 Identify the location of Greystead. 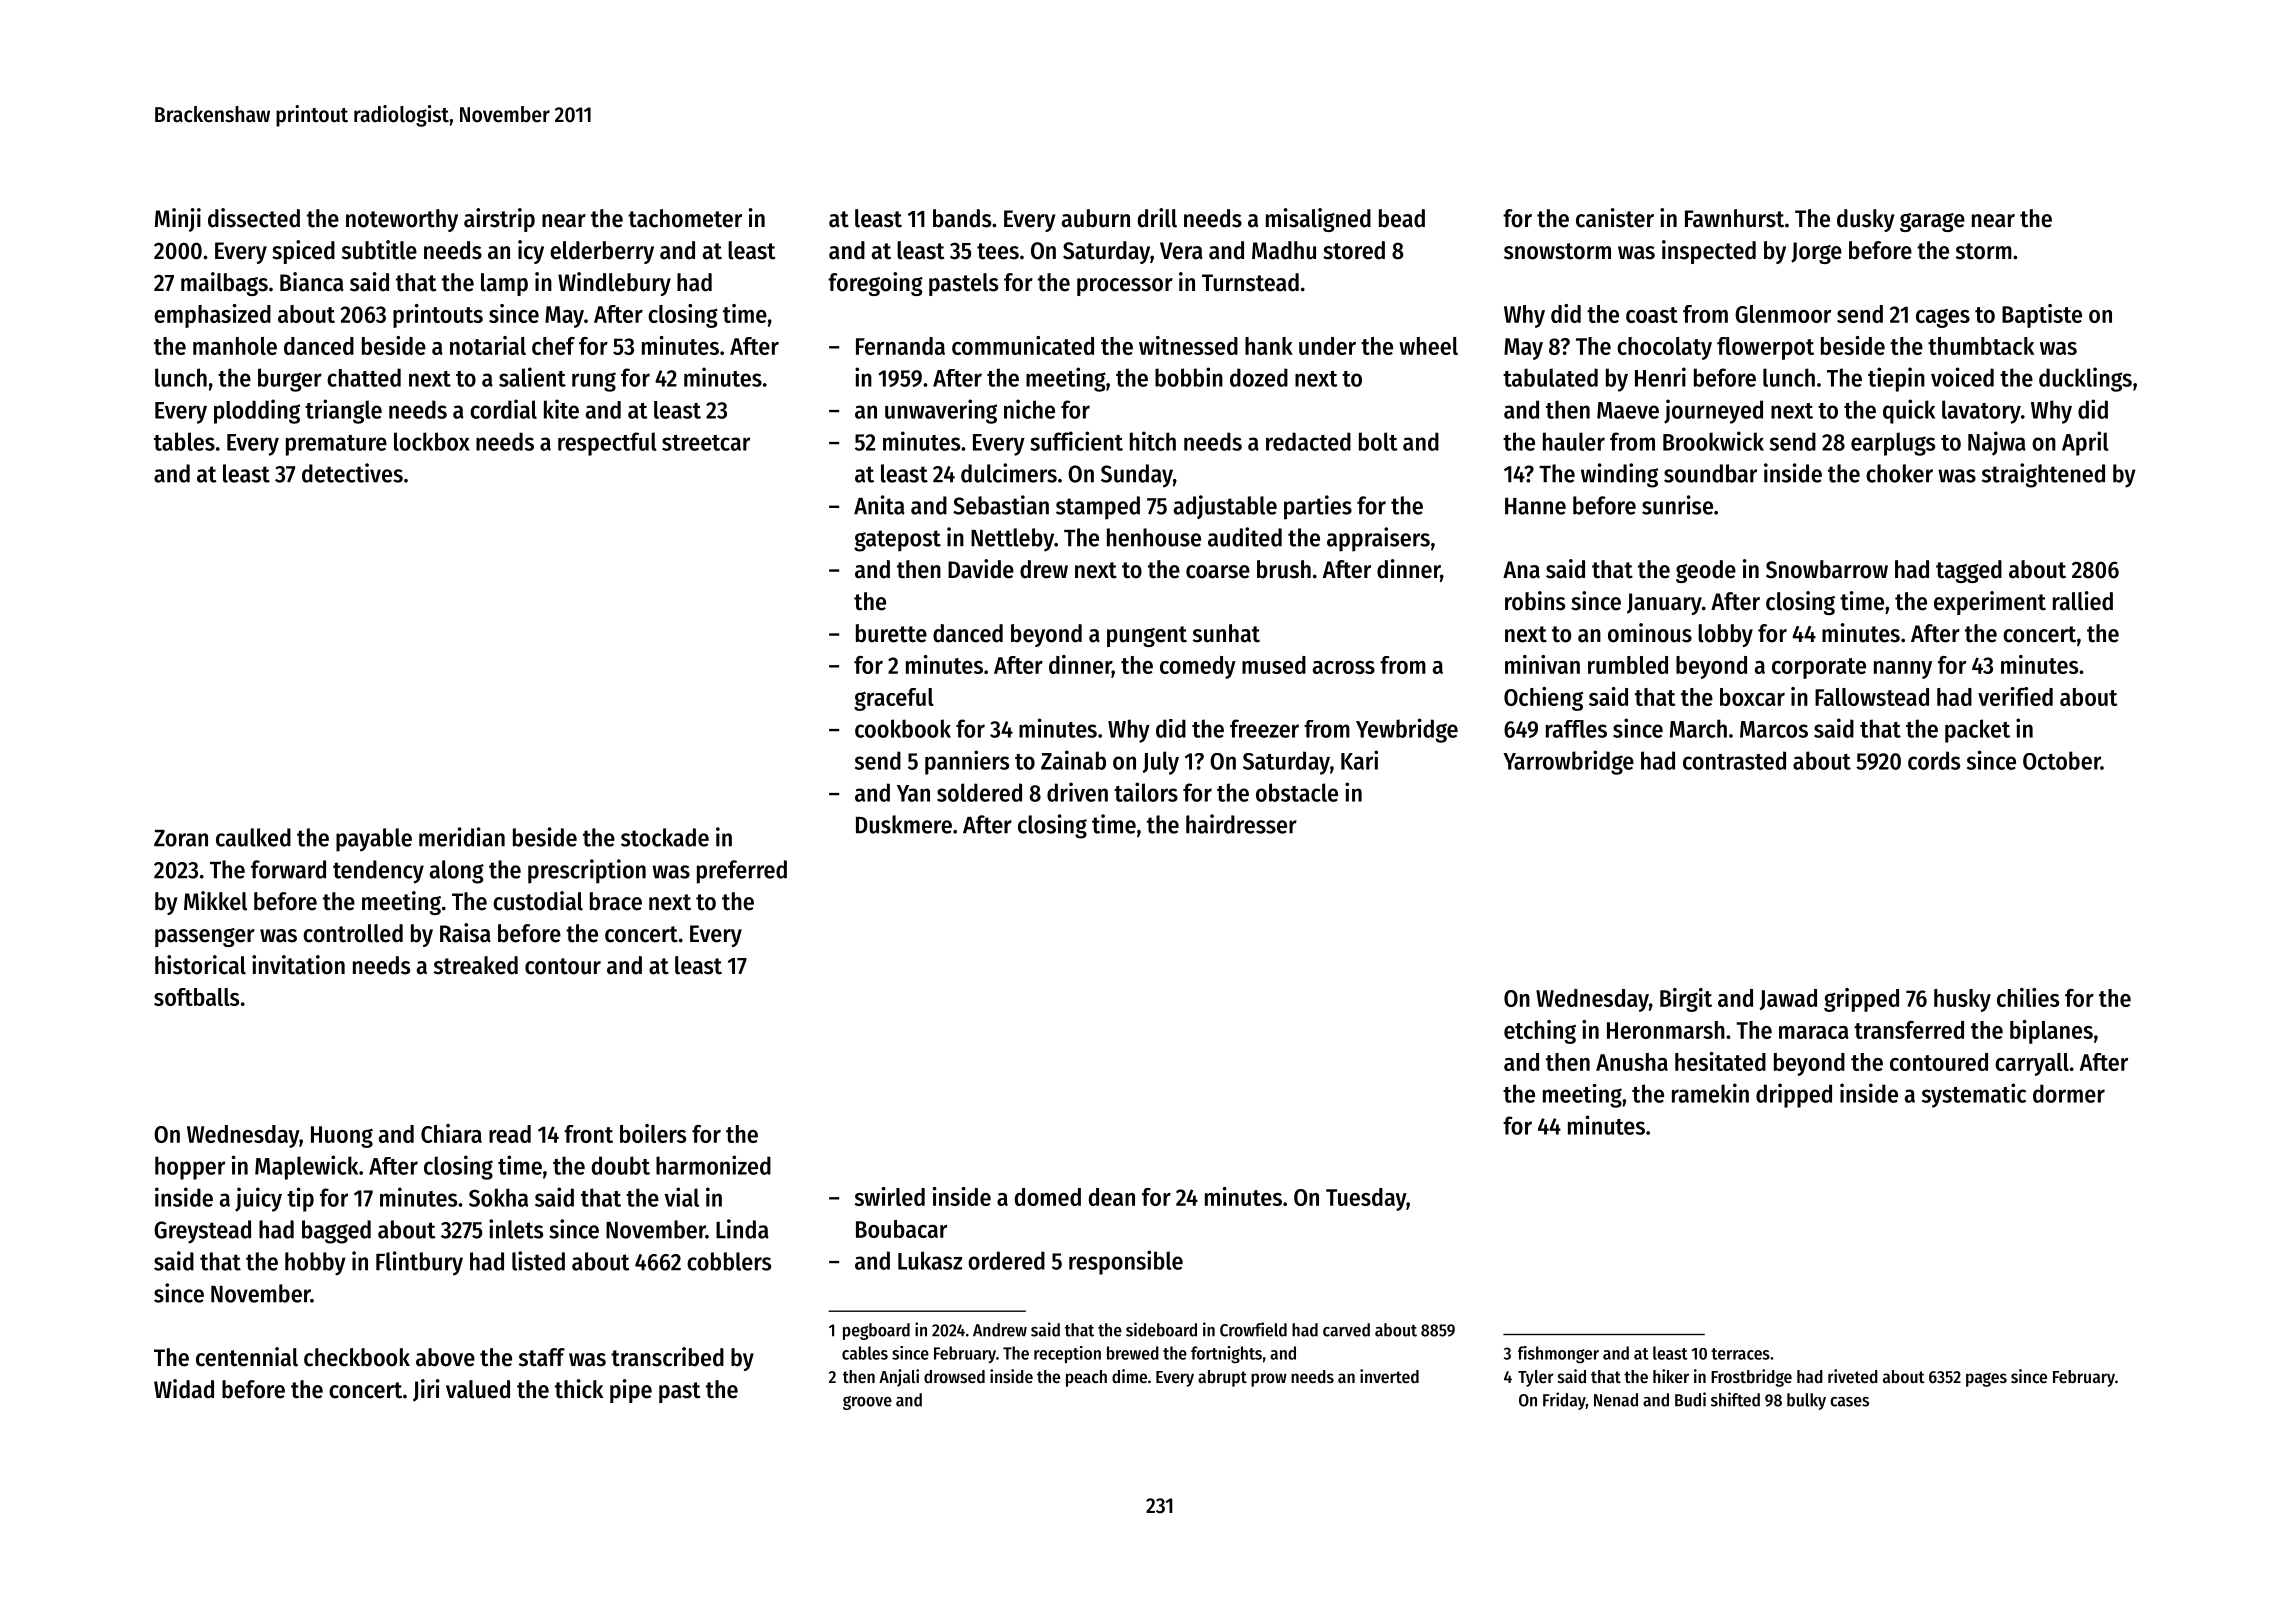
(202, 1232).
